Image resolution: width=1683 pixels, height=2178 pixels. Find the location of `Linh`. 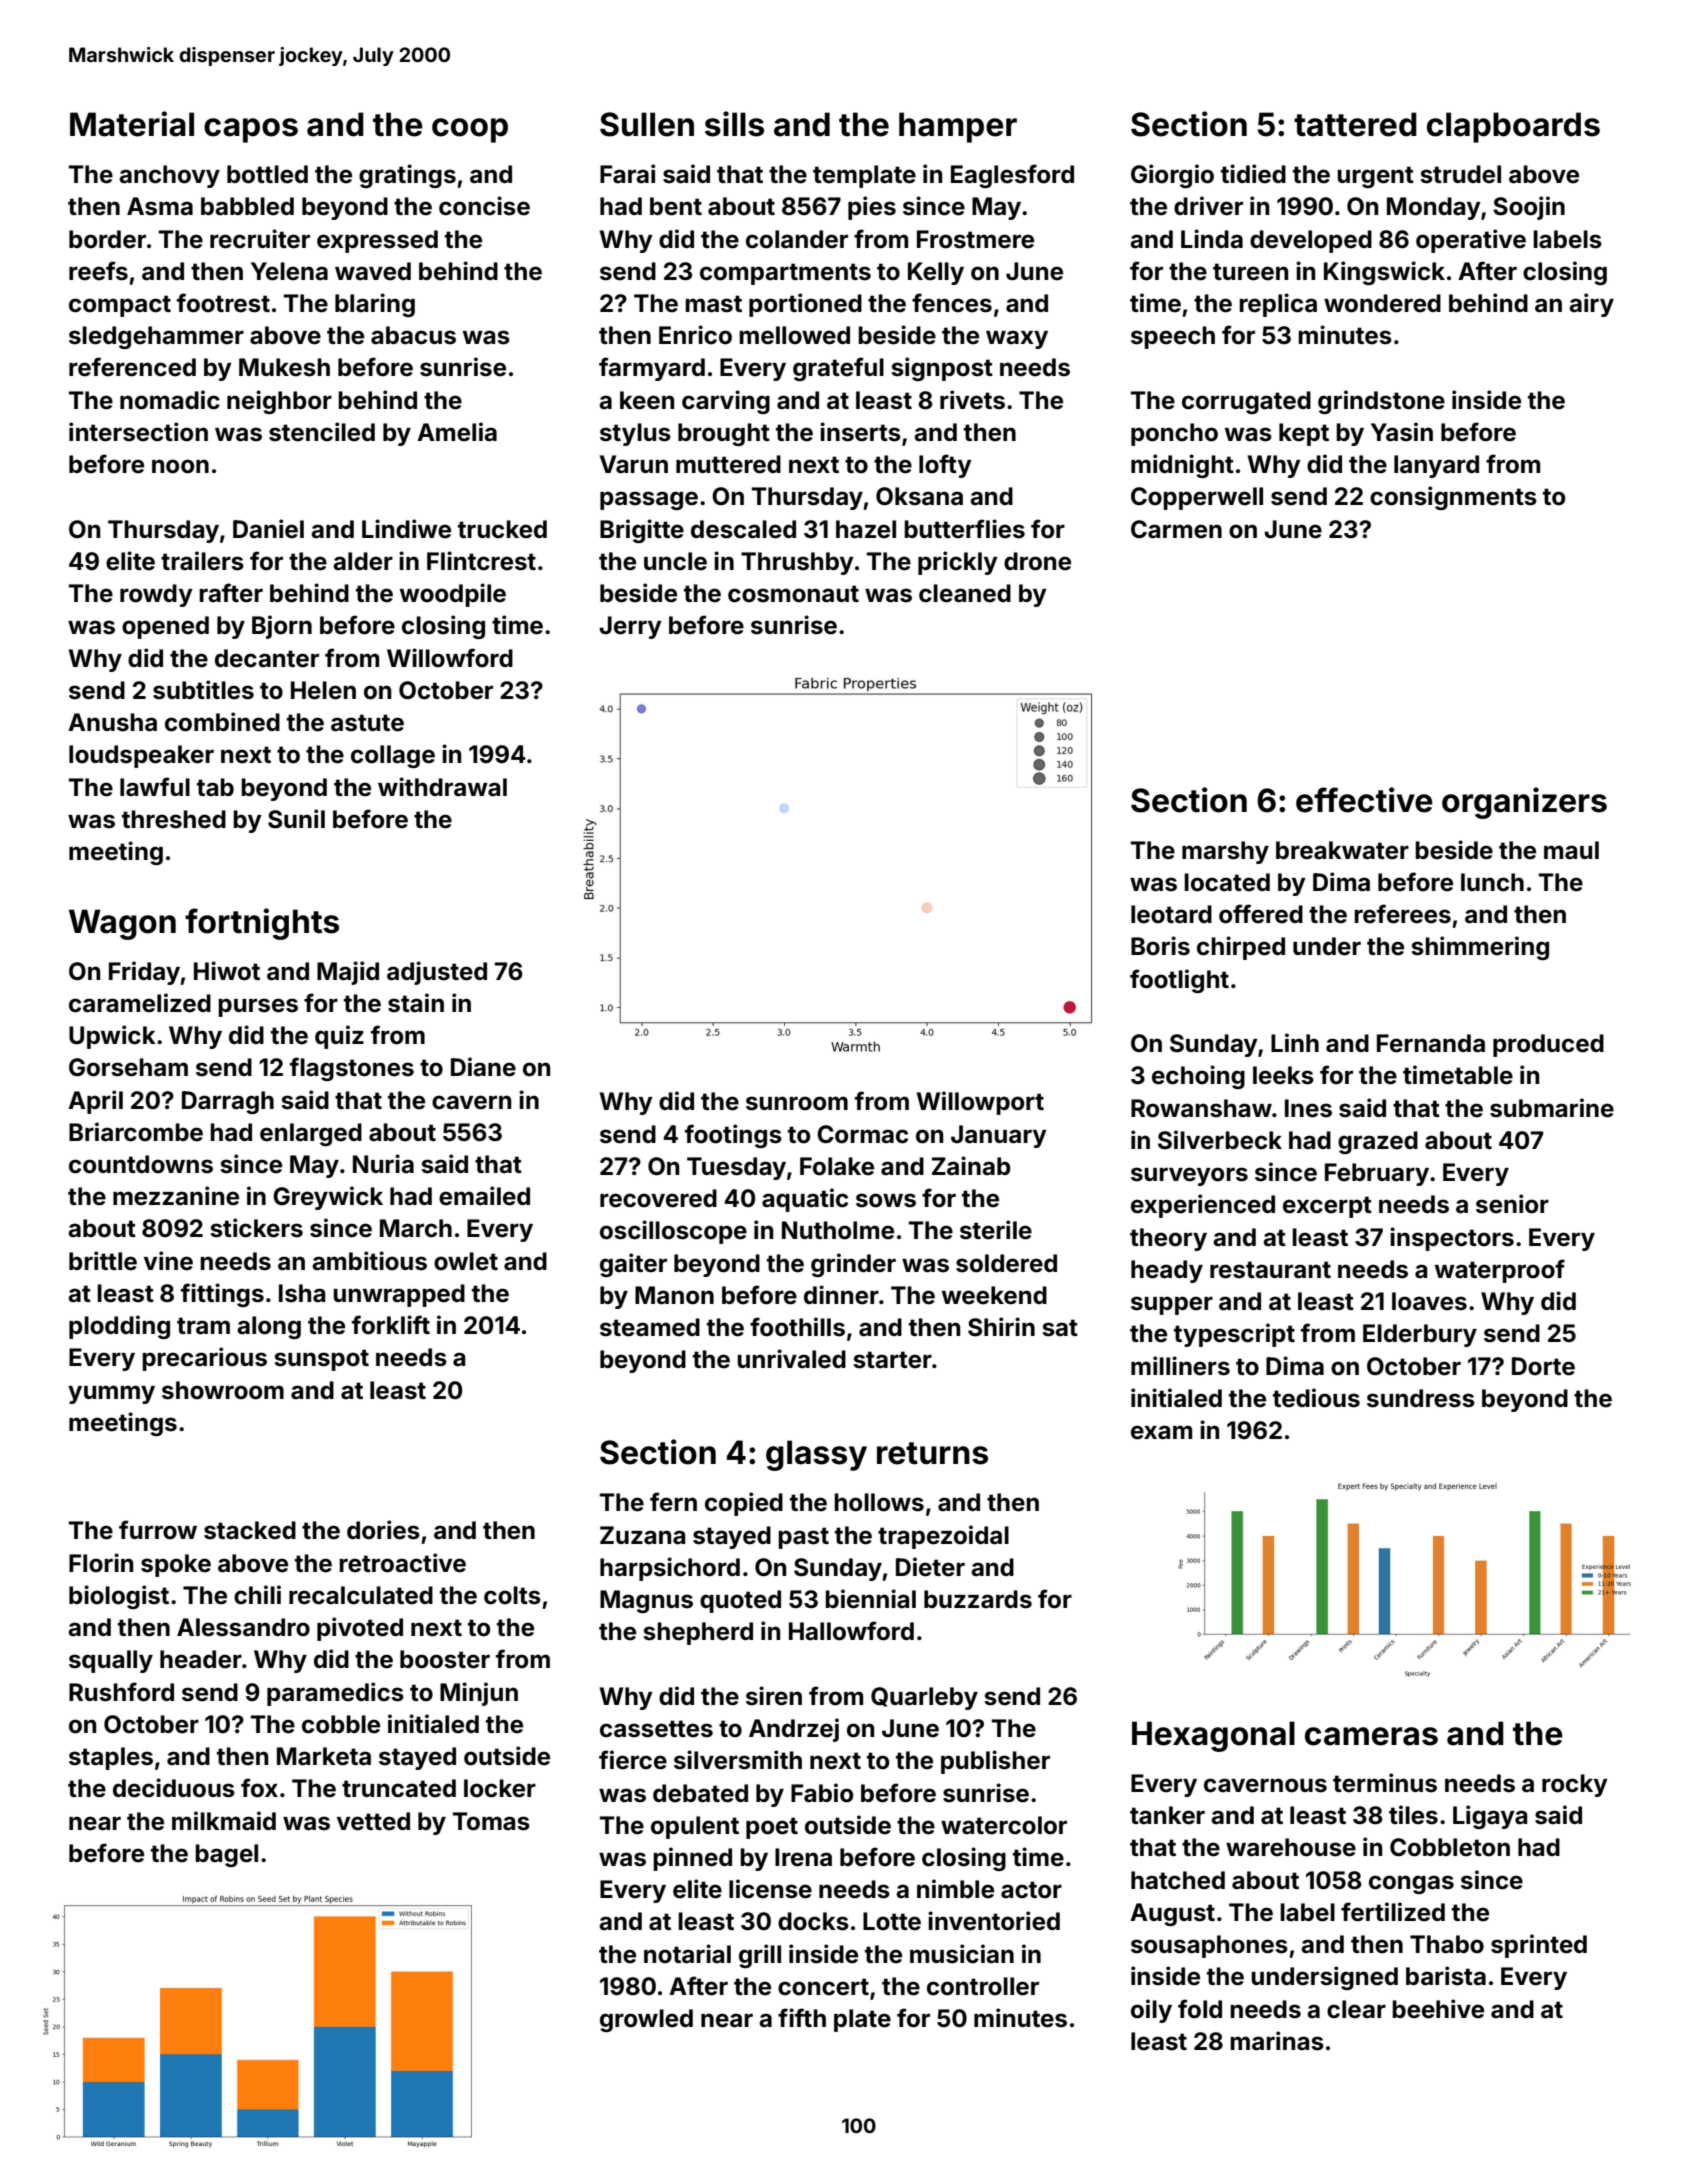

Linh is located at coordinates (1295, 1042).
